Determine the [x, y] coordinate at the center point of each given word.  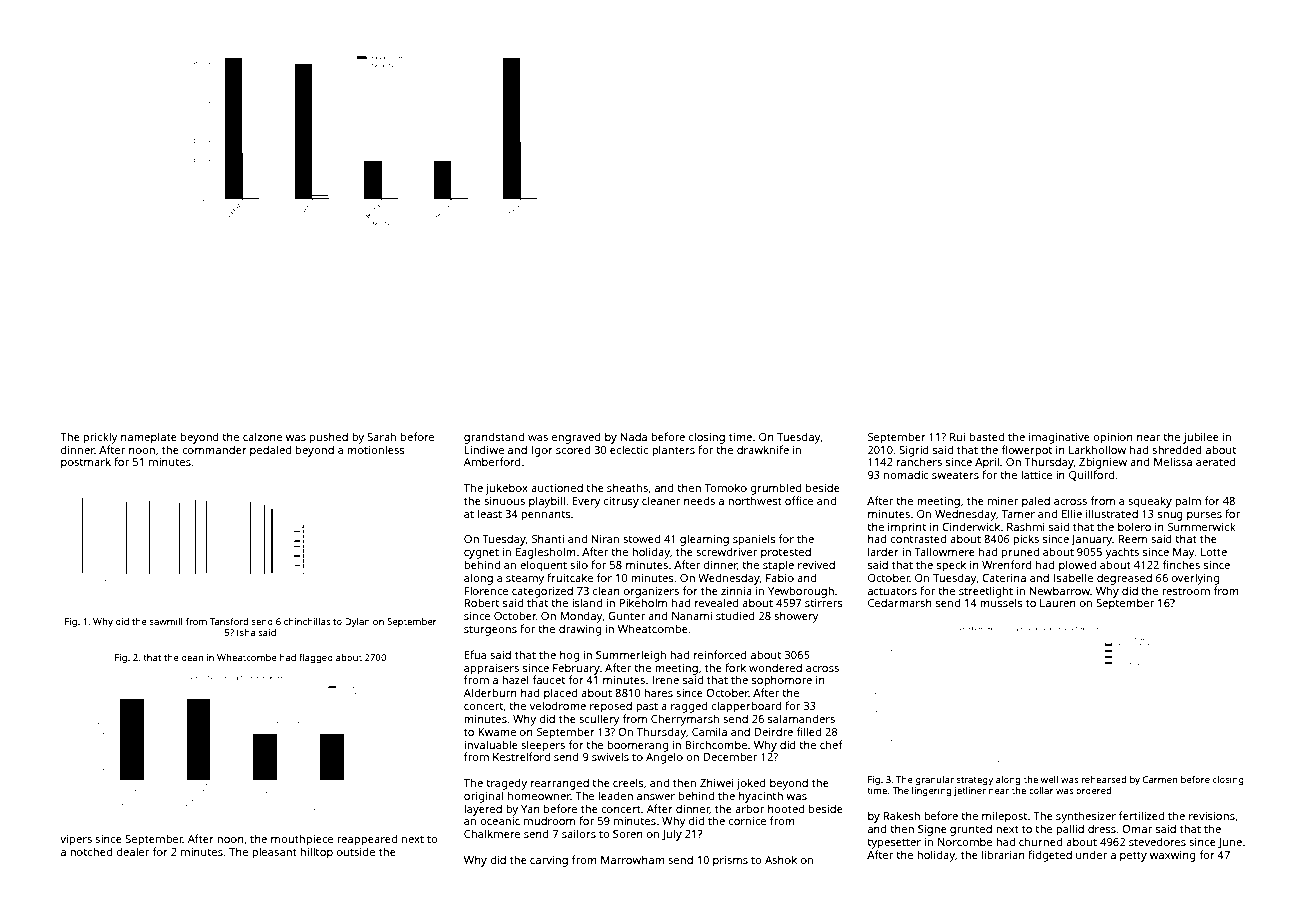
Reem [1132, 539]
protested [786, 553]
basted [987, 436]
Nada [633, 436]
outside [356, 851]
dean [192, 657]
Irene [665, 680]
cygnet [481, 554]
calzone [262, 436]
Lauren [1058, 603]
